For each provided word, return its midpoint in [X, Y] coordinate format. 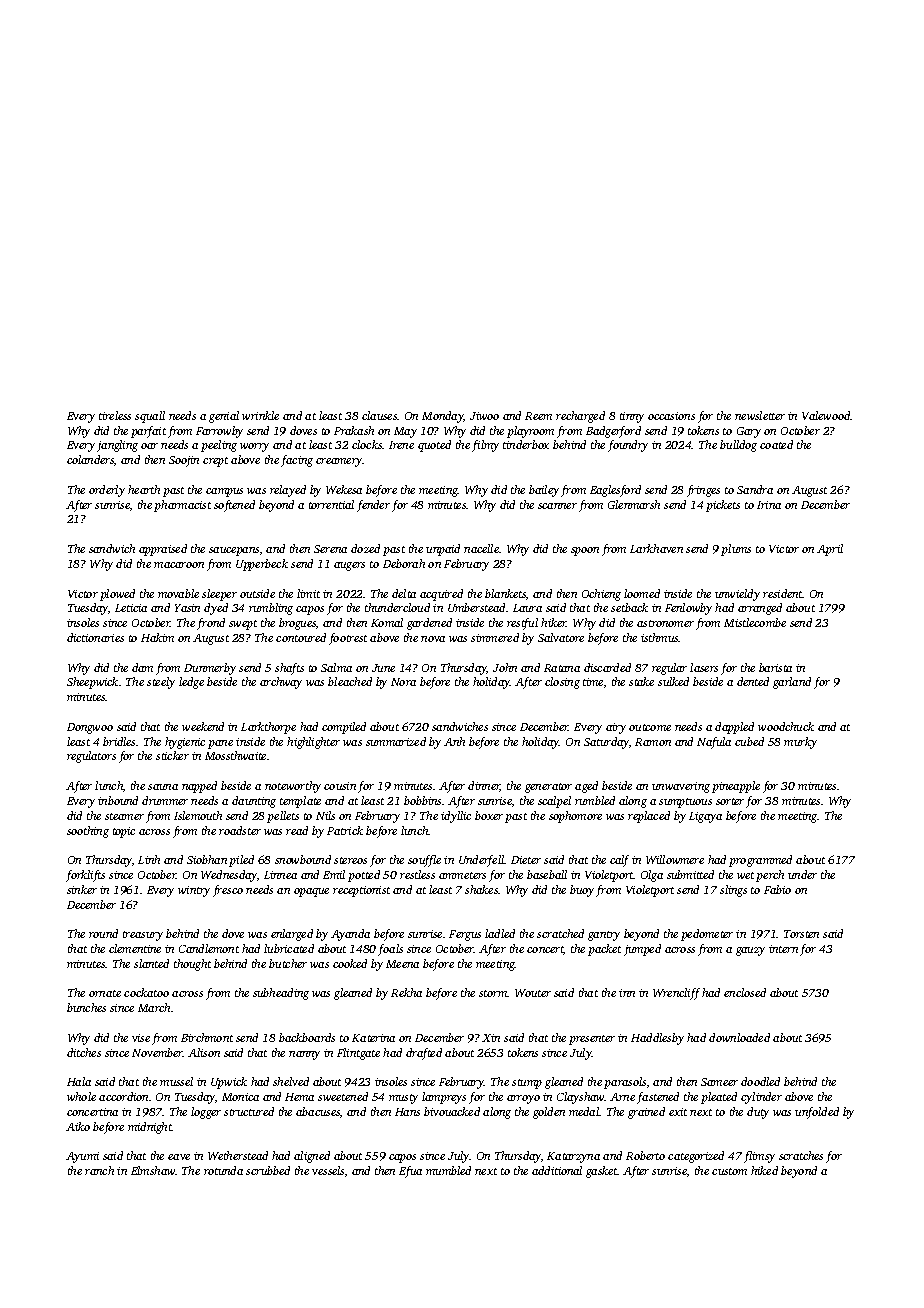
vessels [328, 1170]
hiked [764, 1170]
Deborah [404, 563]
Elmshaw [153, 1170]
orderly [107, 491]
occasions [671, 416]
